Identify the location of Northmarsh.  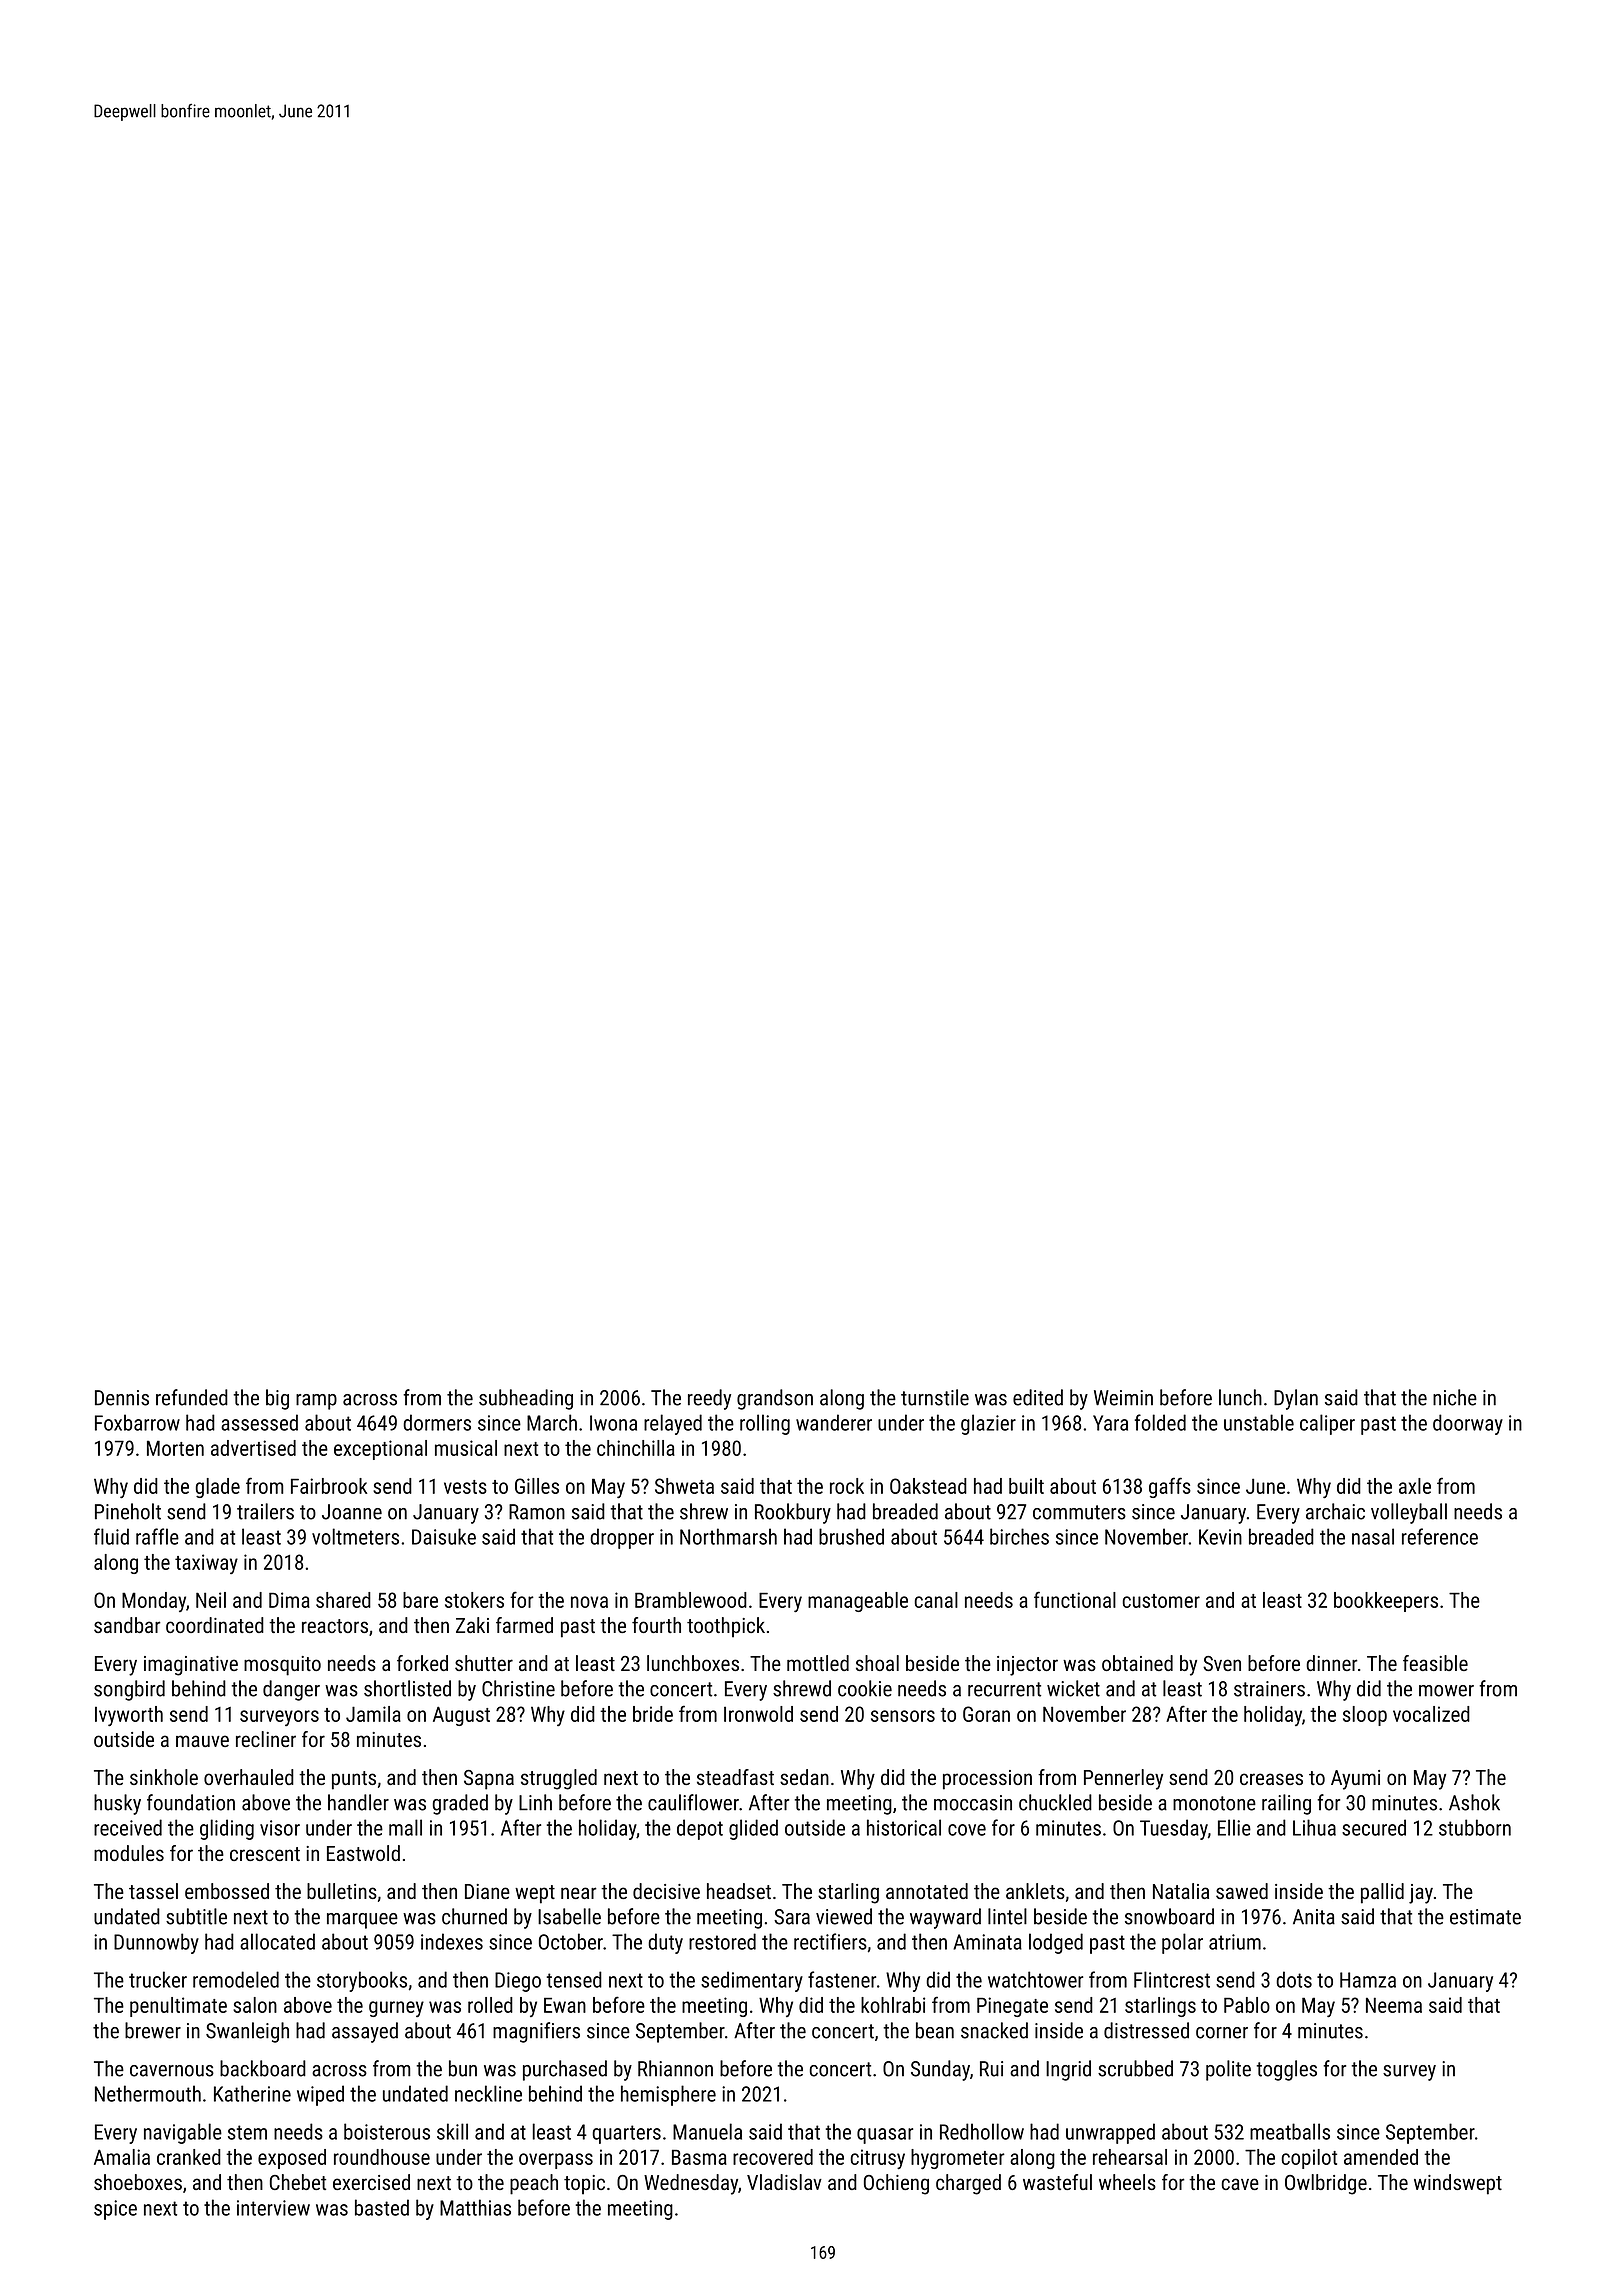
(728, 1536).
